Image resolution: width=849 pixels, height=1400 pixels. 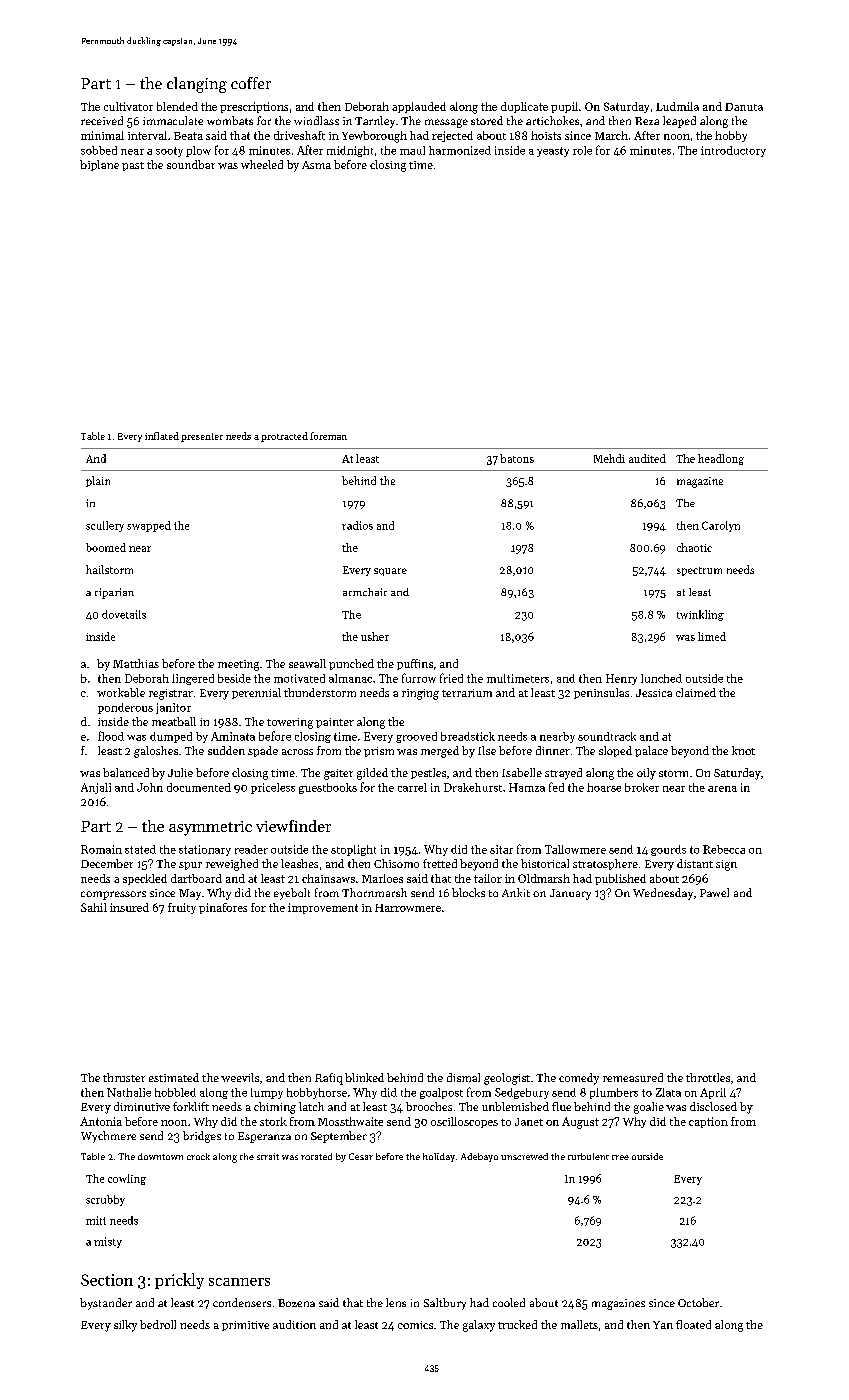 What do you see at coordinates (408, 908) in the screenshot?
I see `Harrowmere` at bounding box center [408, 908].
